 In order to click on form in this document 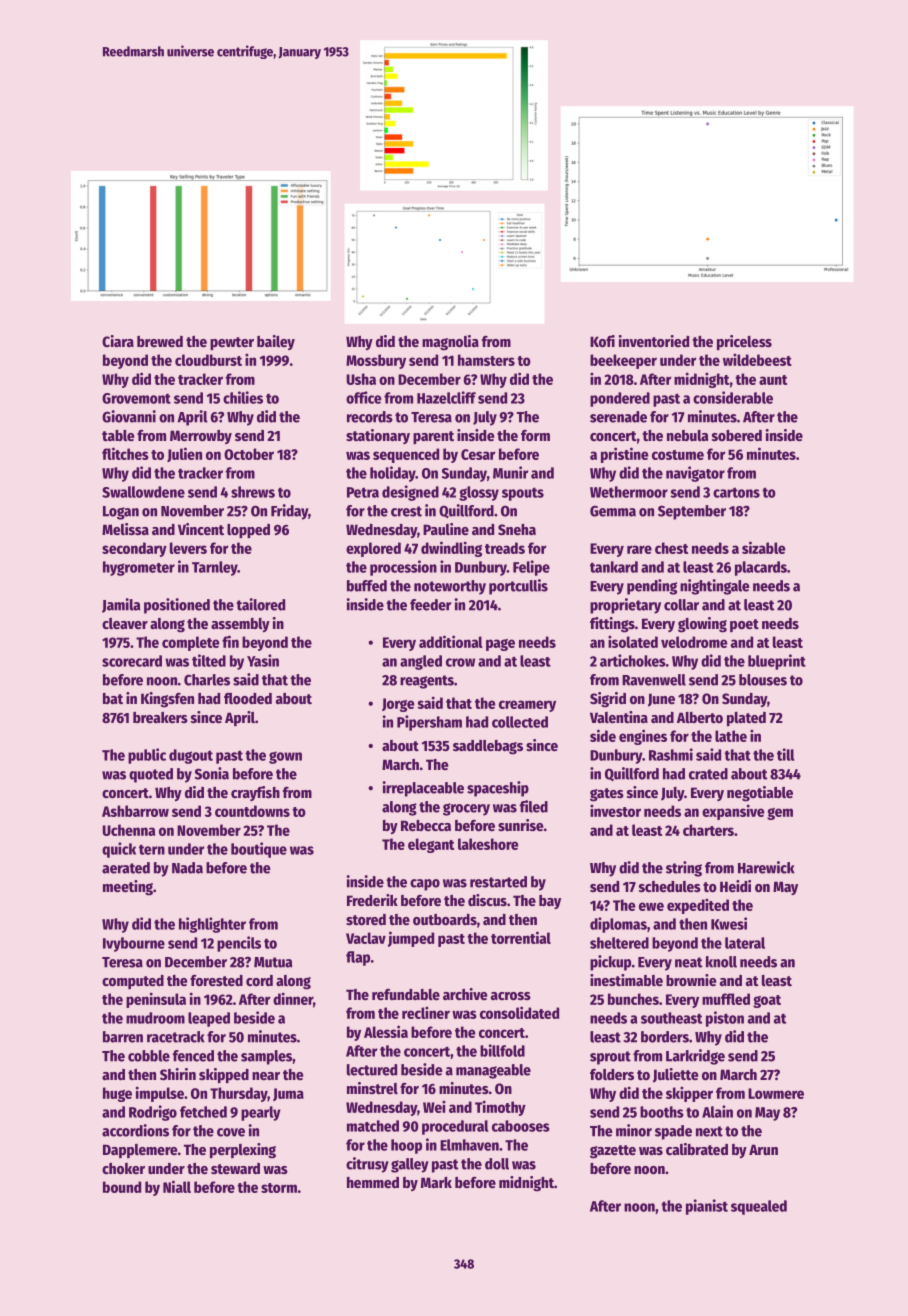, I will do `click(535, 435)`.
